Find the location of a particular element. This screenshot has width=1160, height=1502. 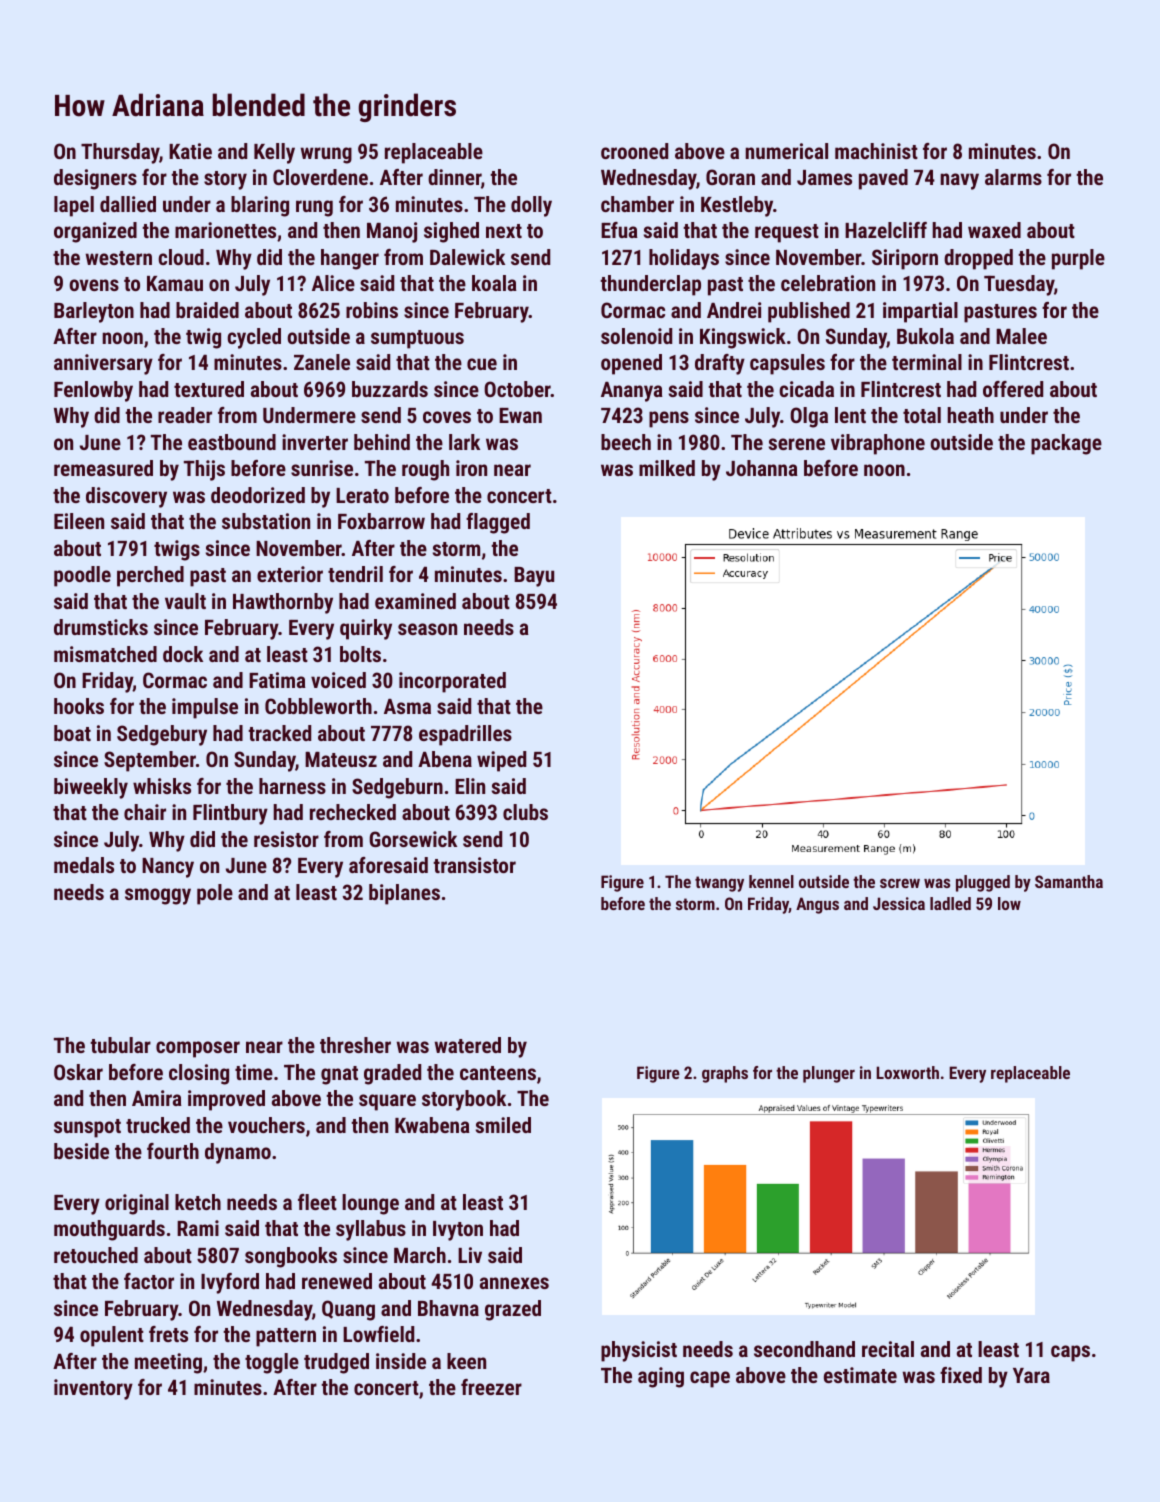

graphs is located at coordinates (725, 1074).
